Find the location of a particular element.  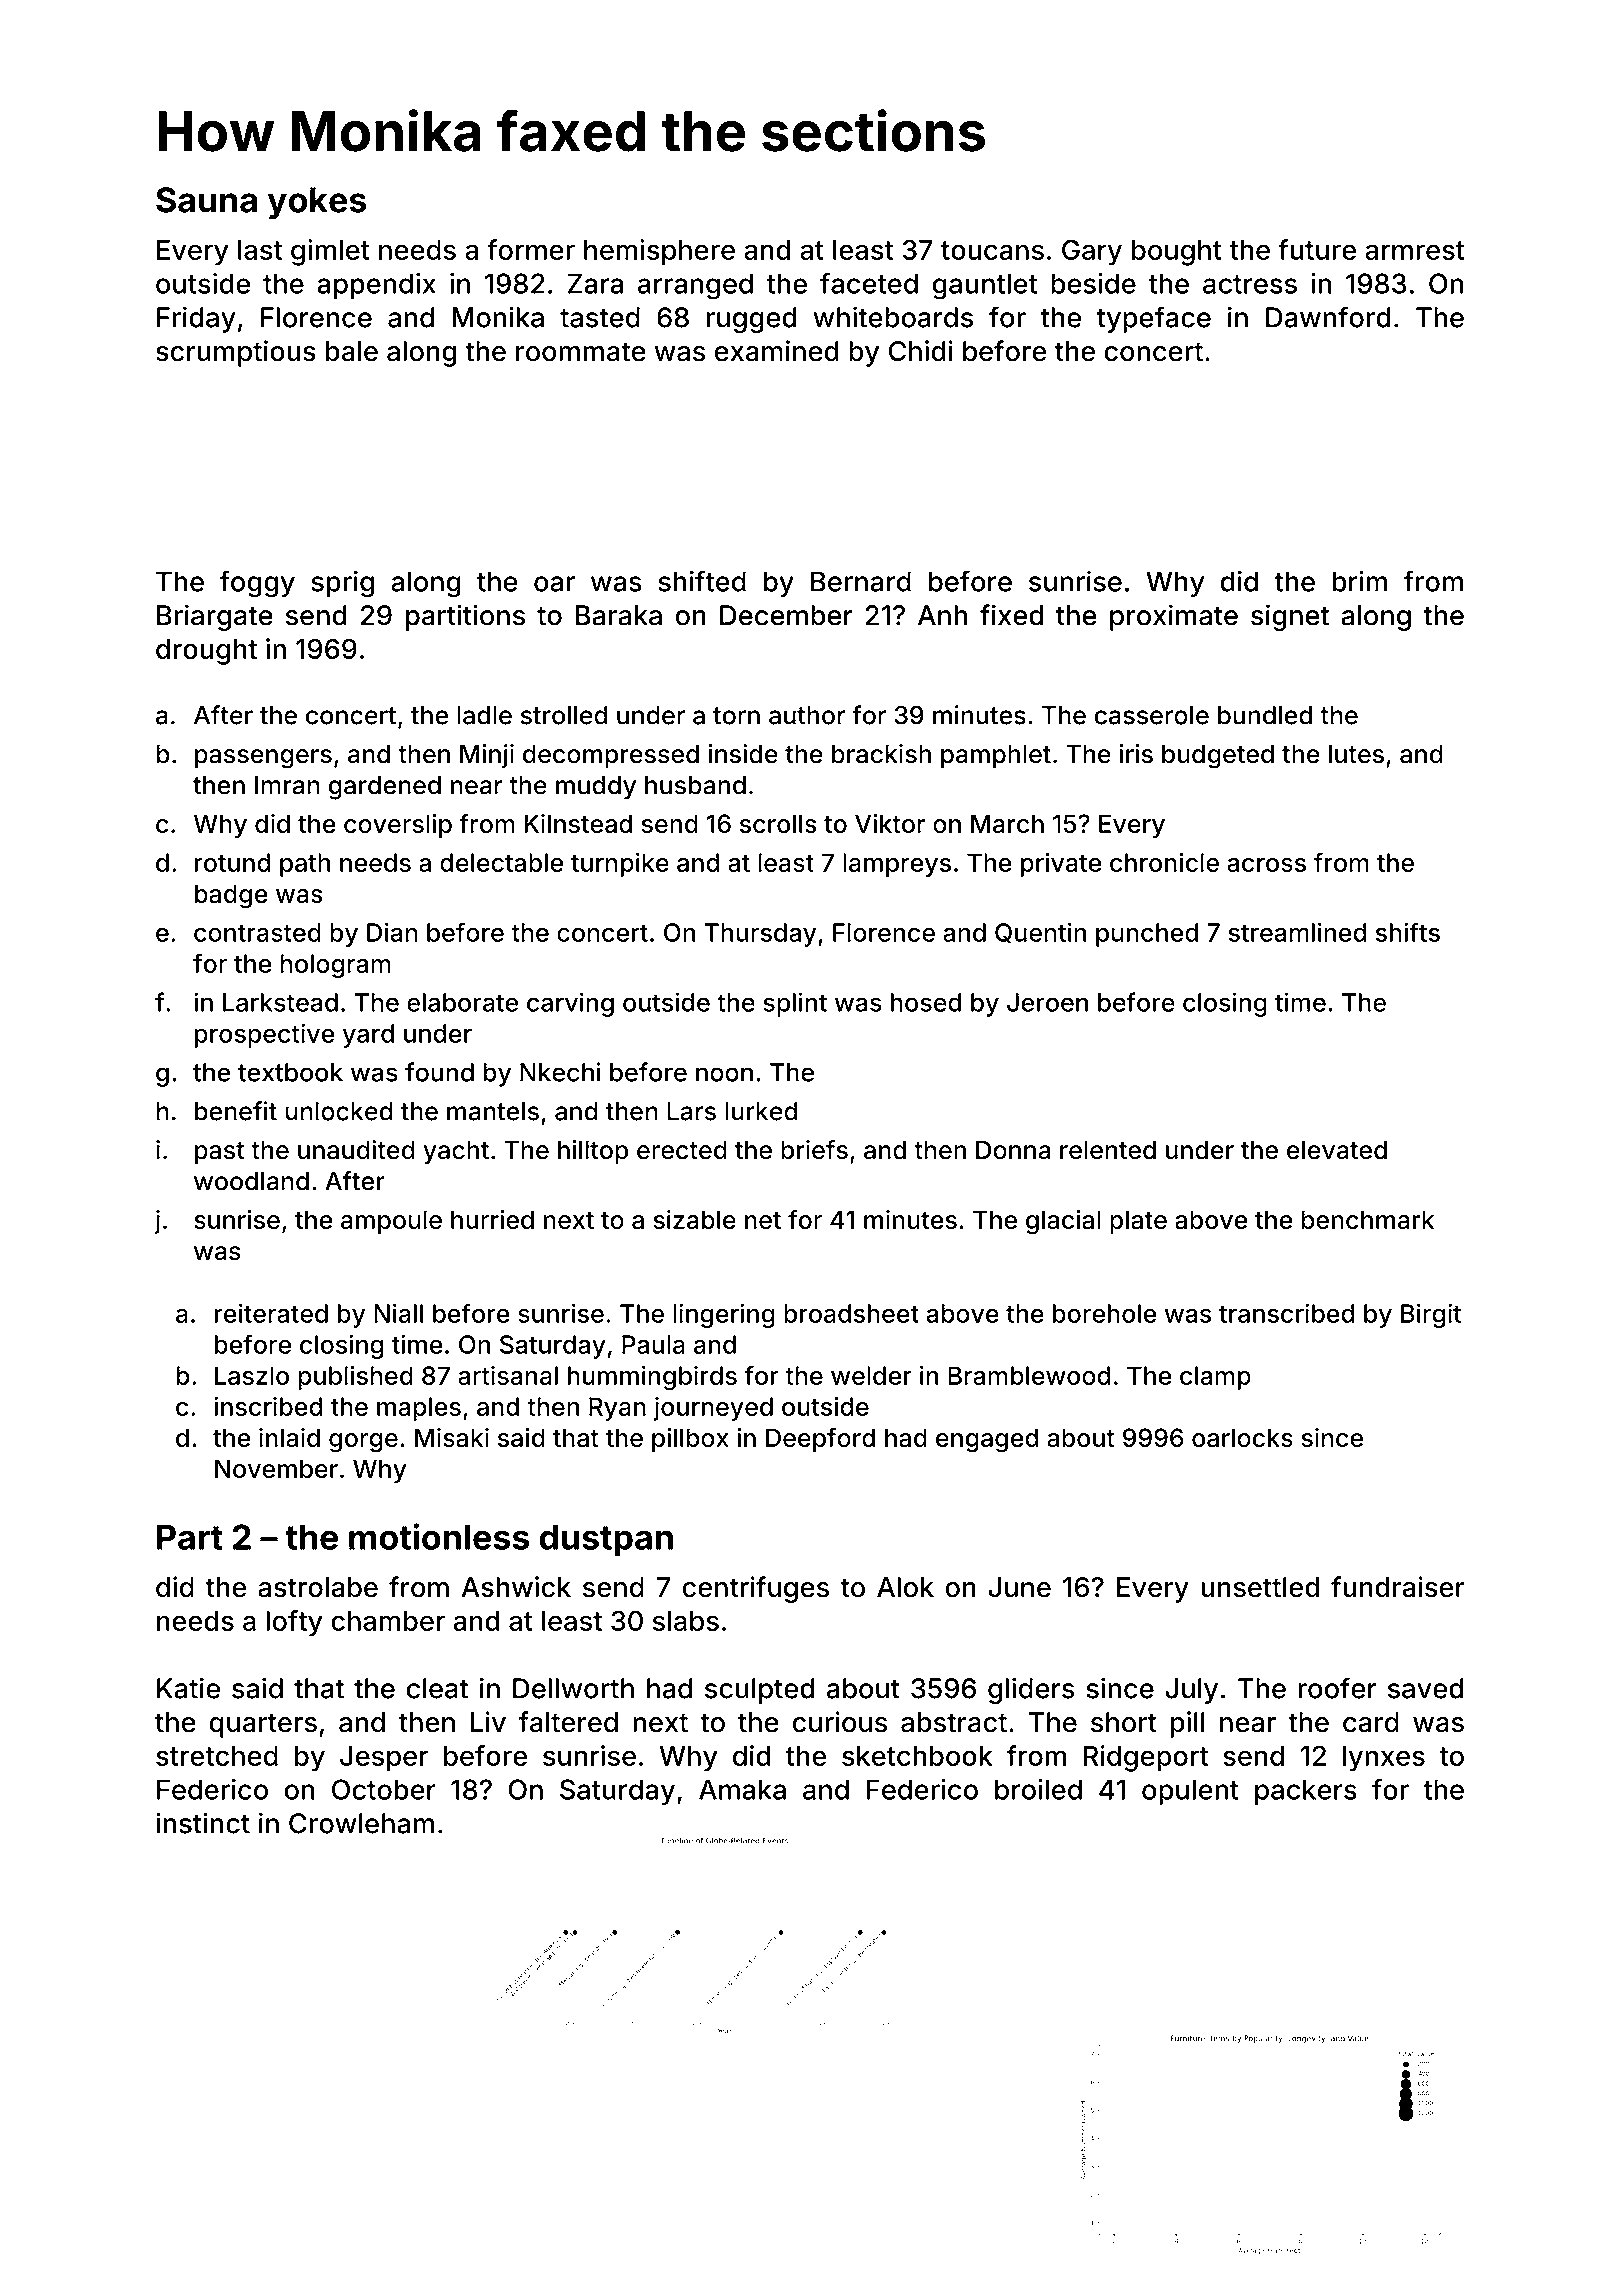

lutes is located at coordinates (1356, 754).
